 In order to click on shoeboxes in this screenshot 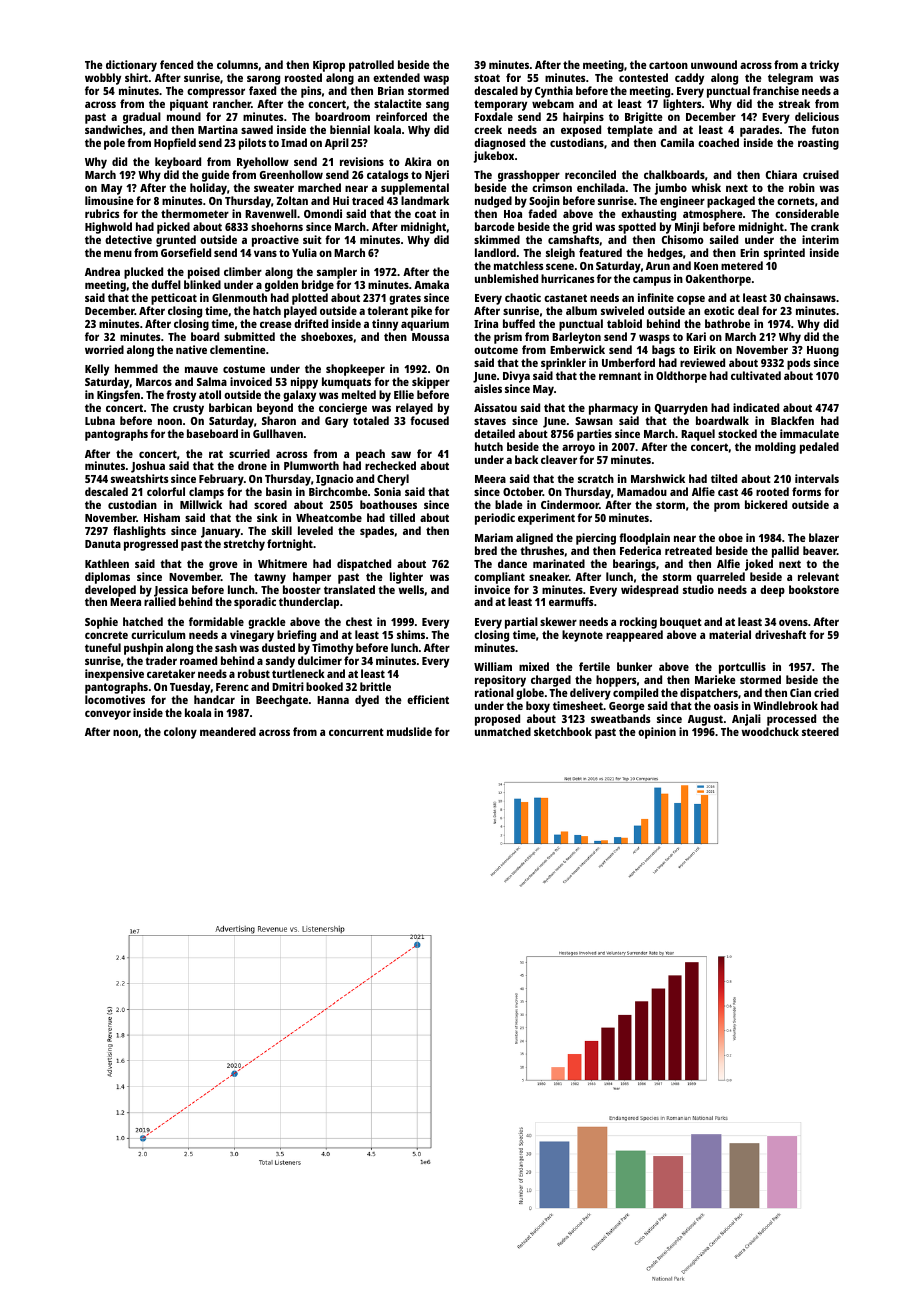, I will do `click(327, 336)`.
